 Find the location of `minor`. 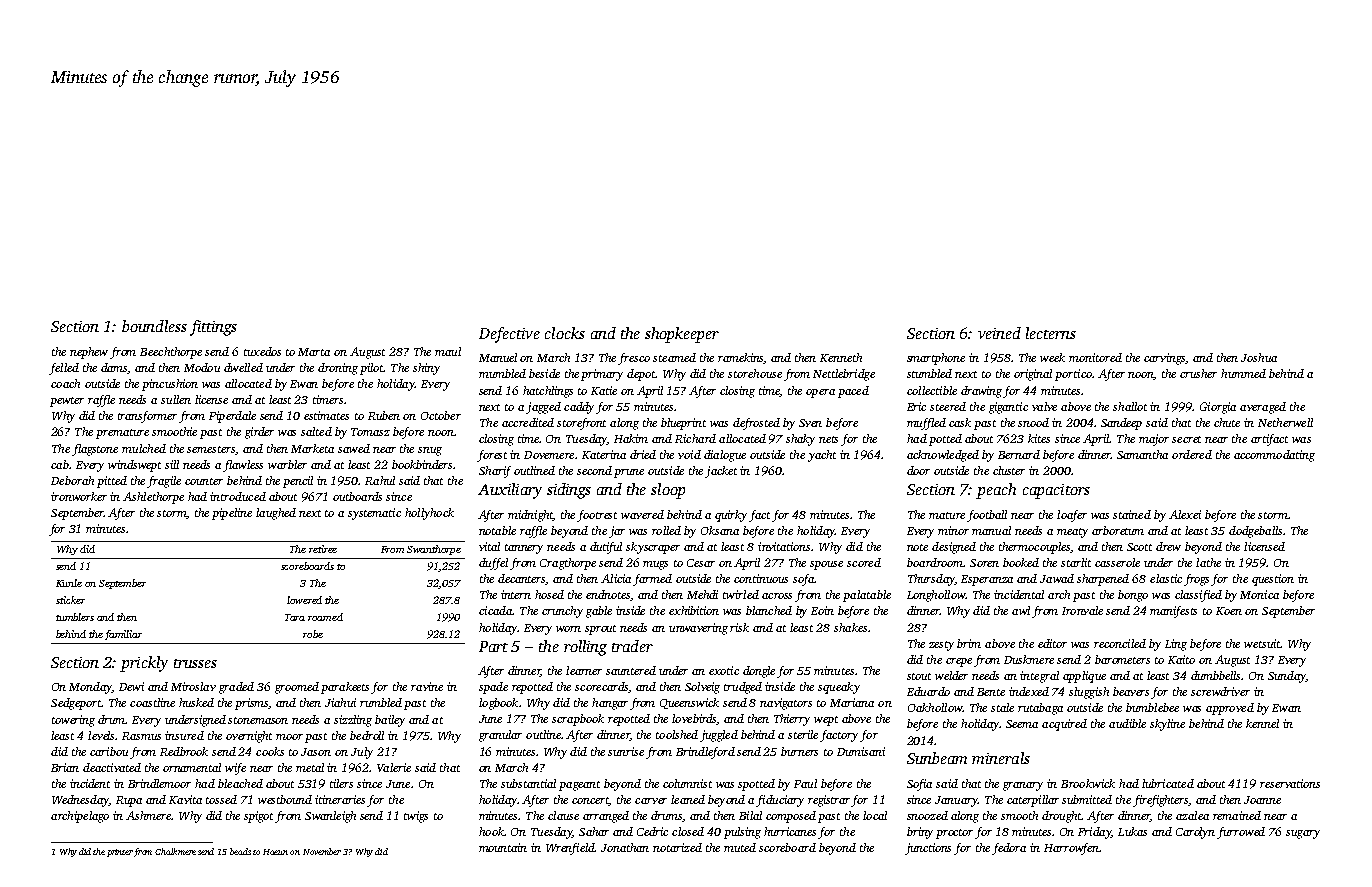

minor is located at coordinates (953, 530).
